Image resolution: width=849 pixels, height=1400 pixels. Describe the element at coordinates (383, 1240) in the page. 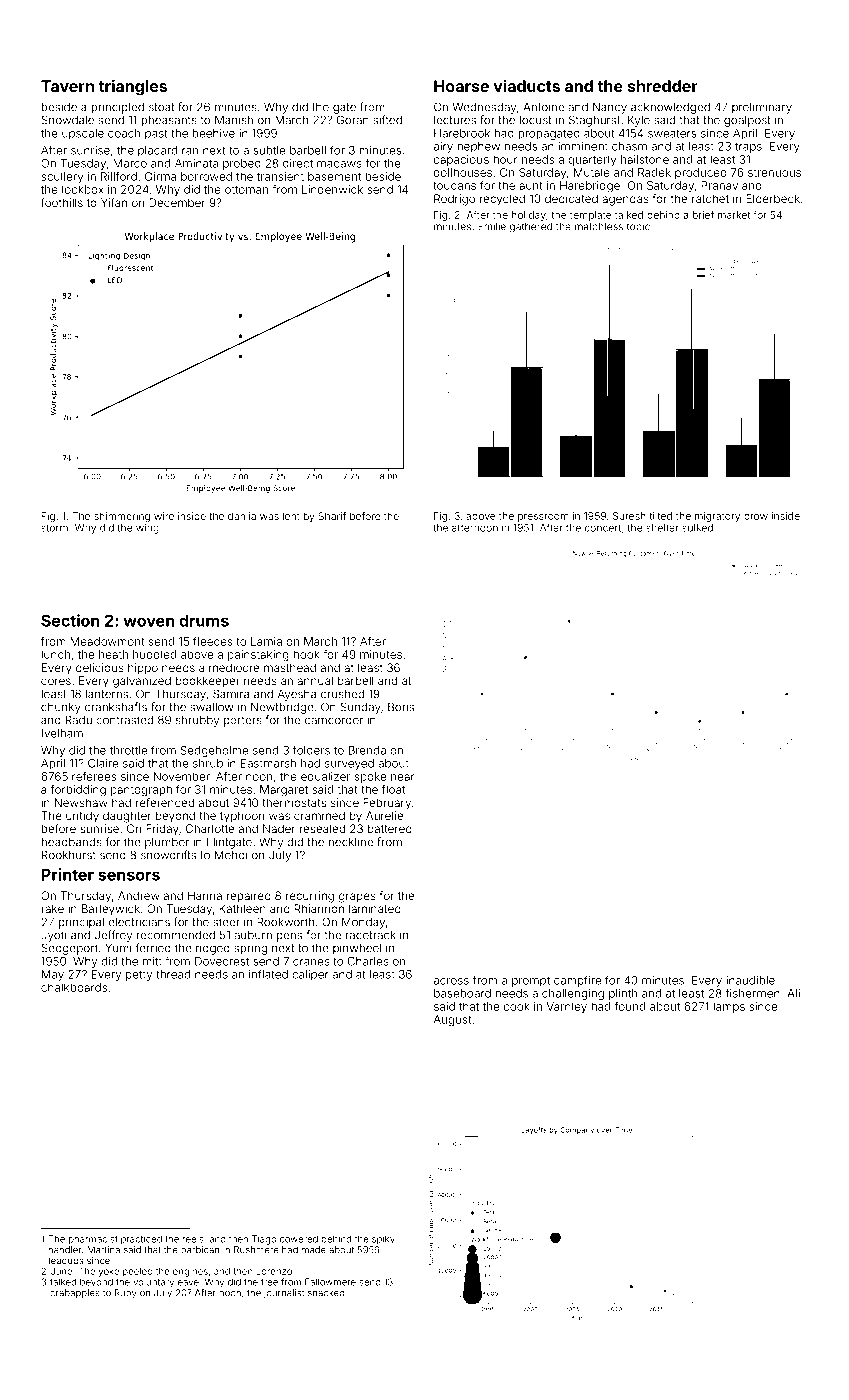

I see `spiky` at that location.
